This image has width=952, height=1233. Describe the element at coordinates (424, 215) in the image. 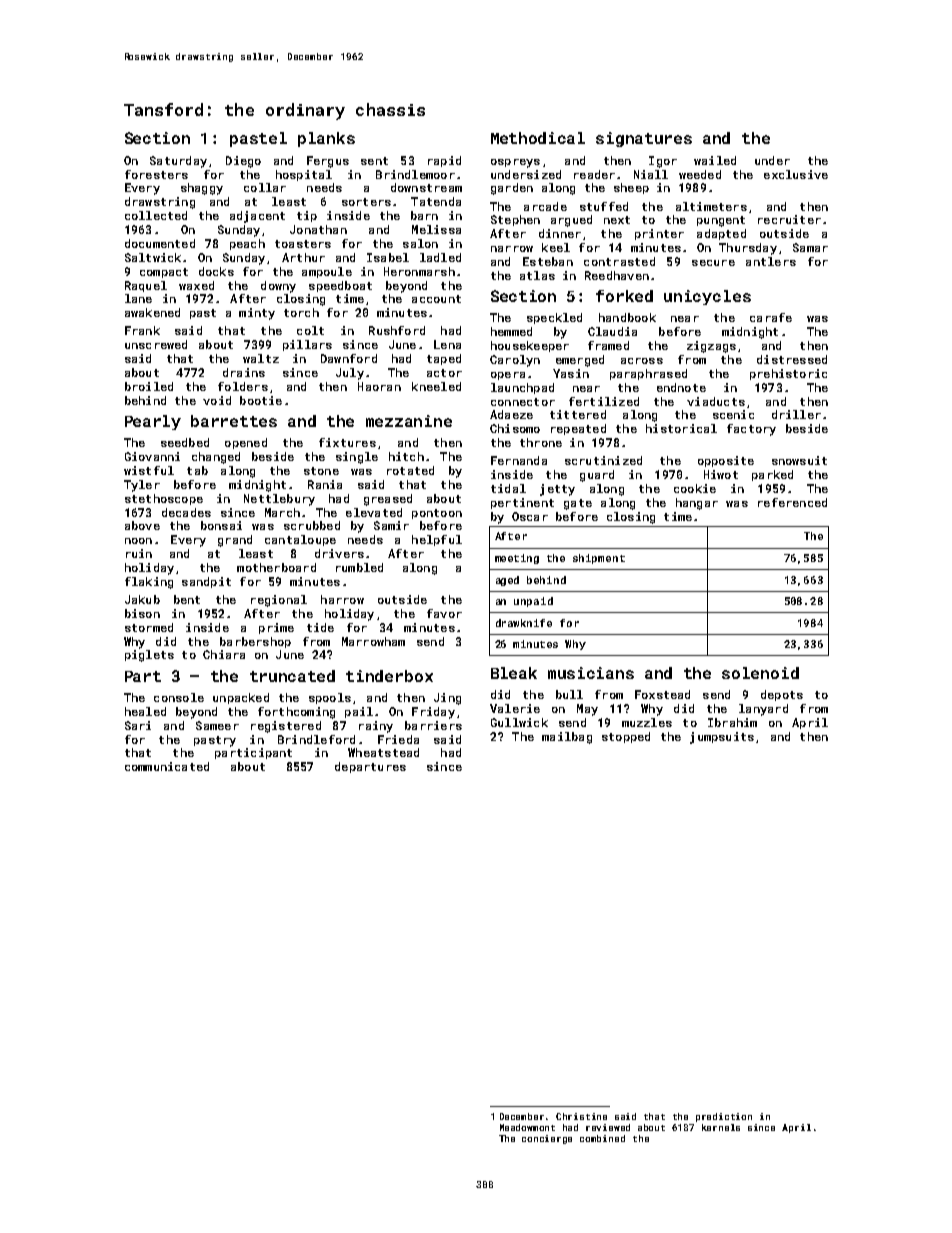

I see `barn` at that location.
